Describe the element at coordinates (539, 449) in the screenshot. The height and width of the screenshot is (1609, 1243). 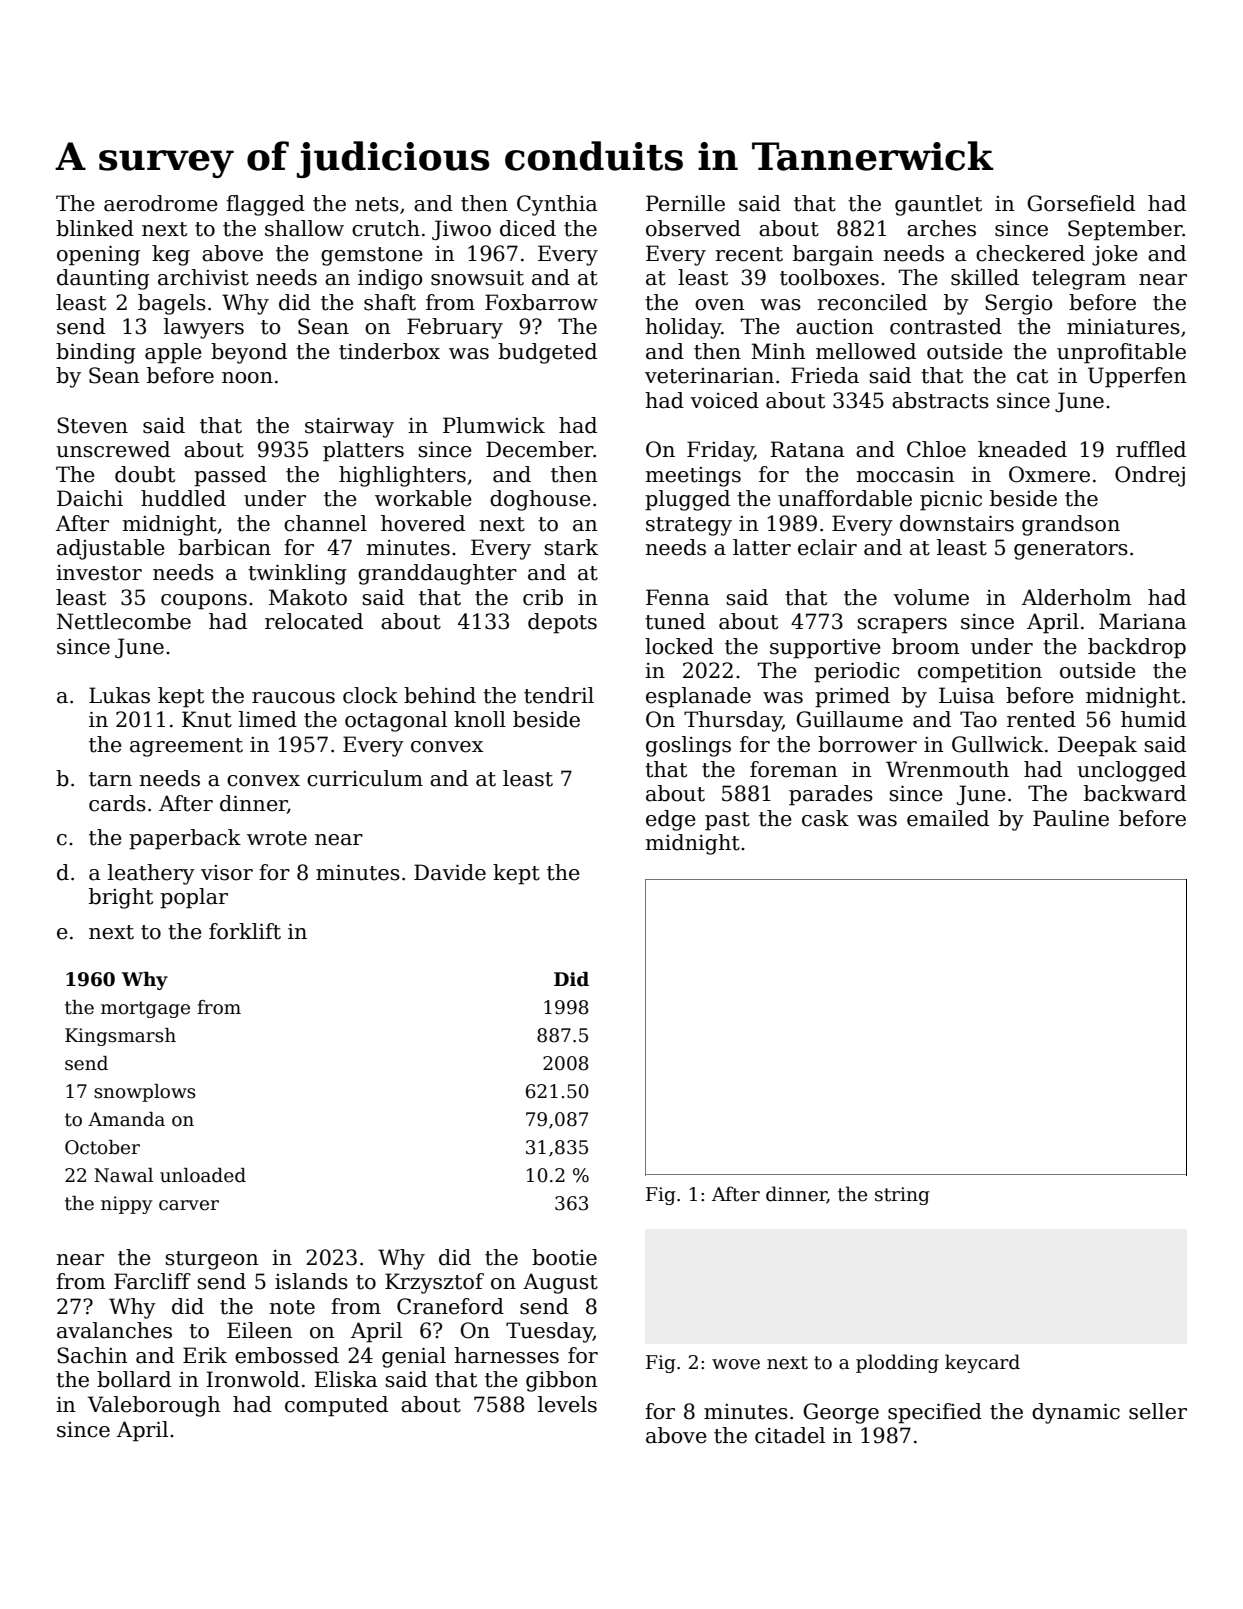
I see `December` at that location.
